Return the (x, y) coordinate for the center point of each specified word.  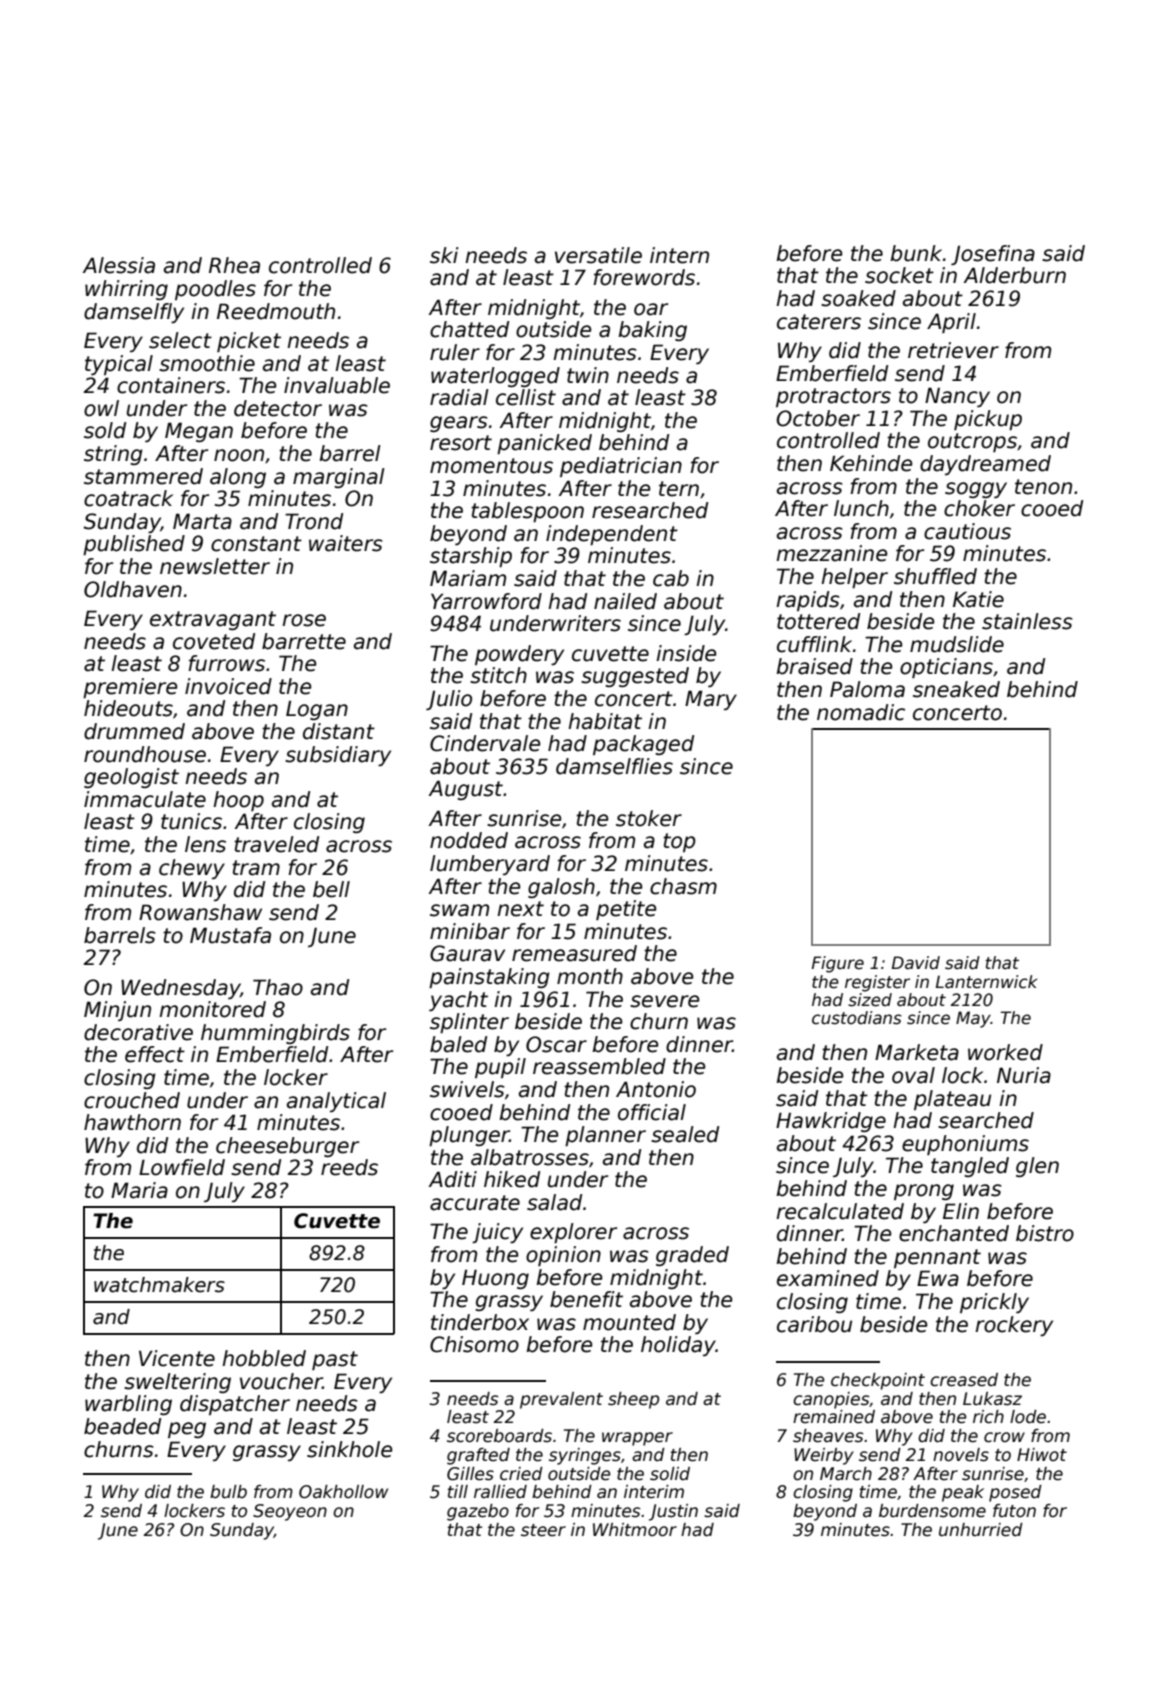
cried (521, 1474)
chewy (192, 869)
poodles (215, 290)
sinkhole (349, 1449)
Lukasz (992, 1399)
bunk (916, 253)
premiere (130, 688)
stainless (1027, 621)
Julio (449, 700)
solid (670, 1474)
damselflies (614, 766)
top (679, 842)
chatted (469, 329)
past (335, 1360)
